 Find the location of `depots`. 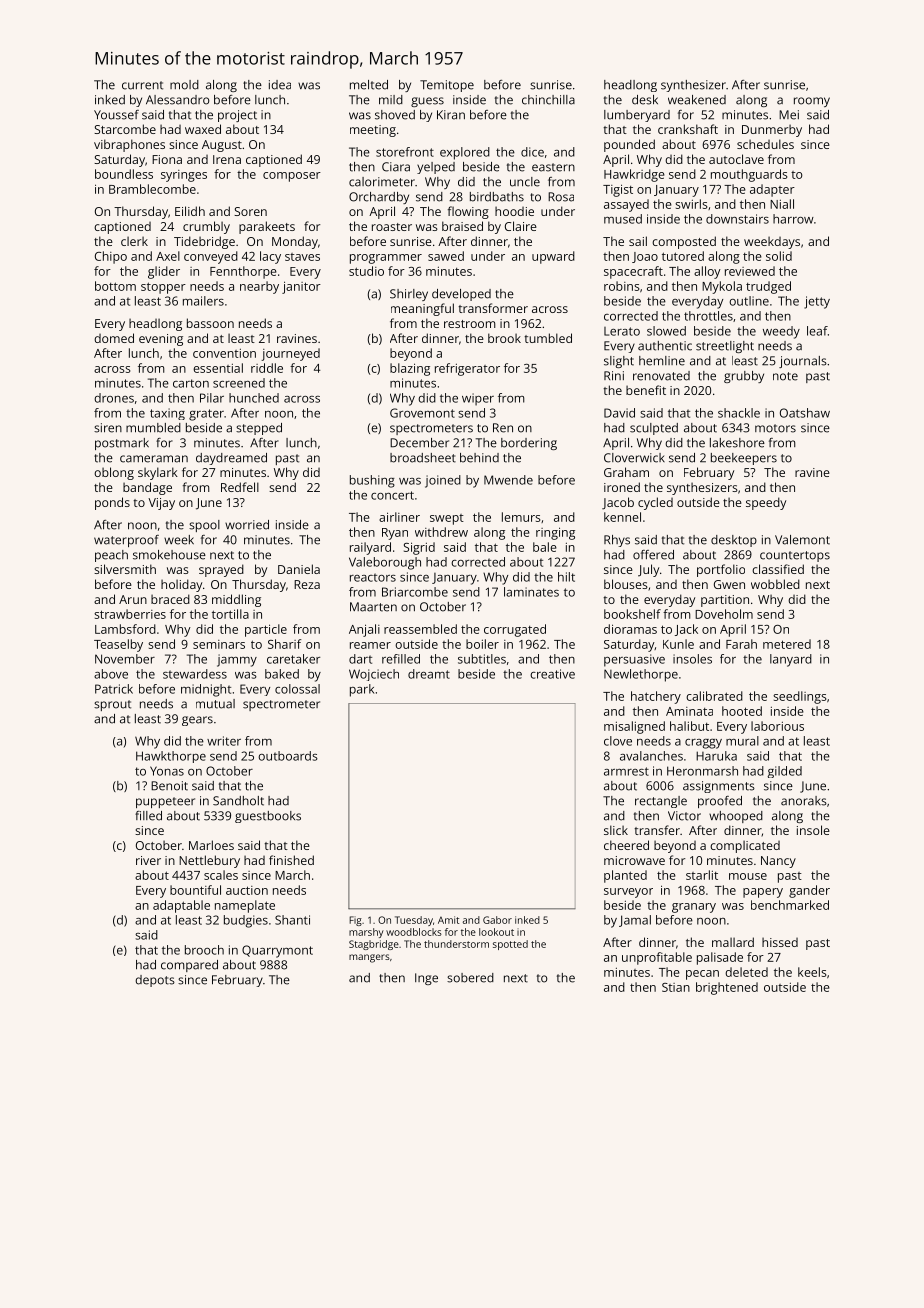

depots is located at coordinates (155, 981).
